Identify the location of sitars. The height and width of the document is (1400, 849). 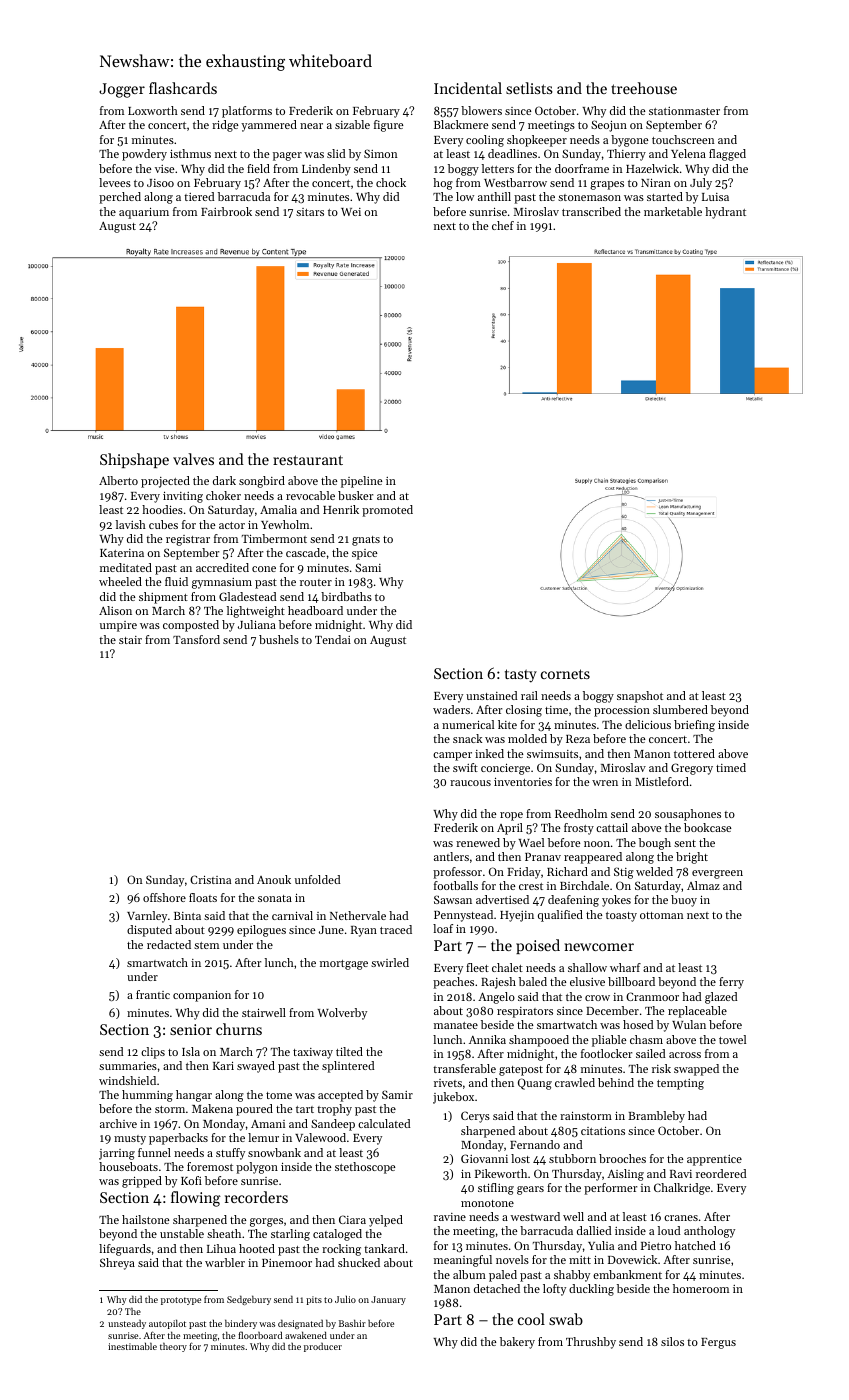
(310, 212).
